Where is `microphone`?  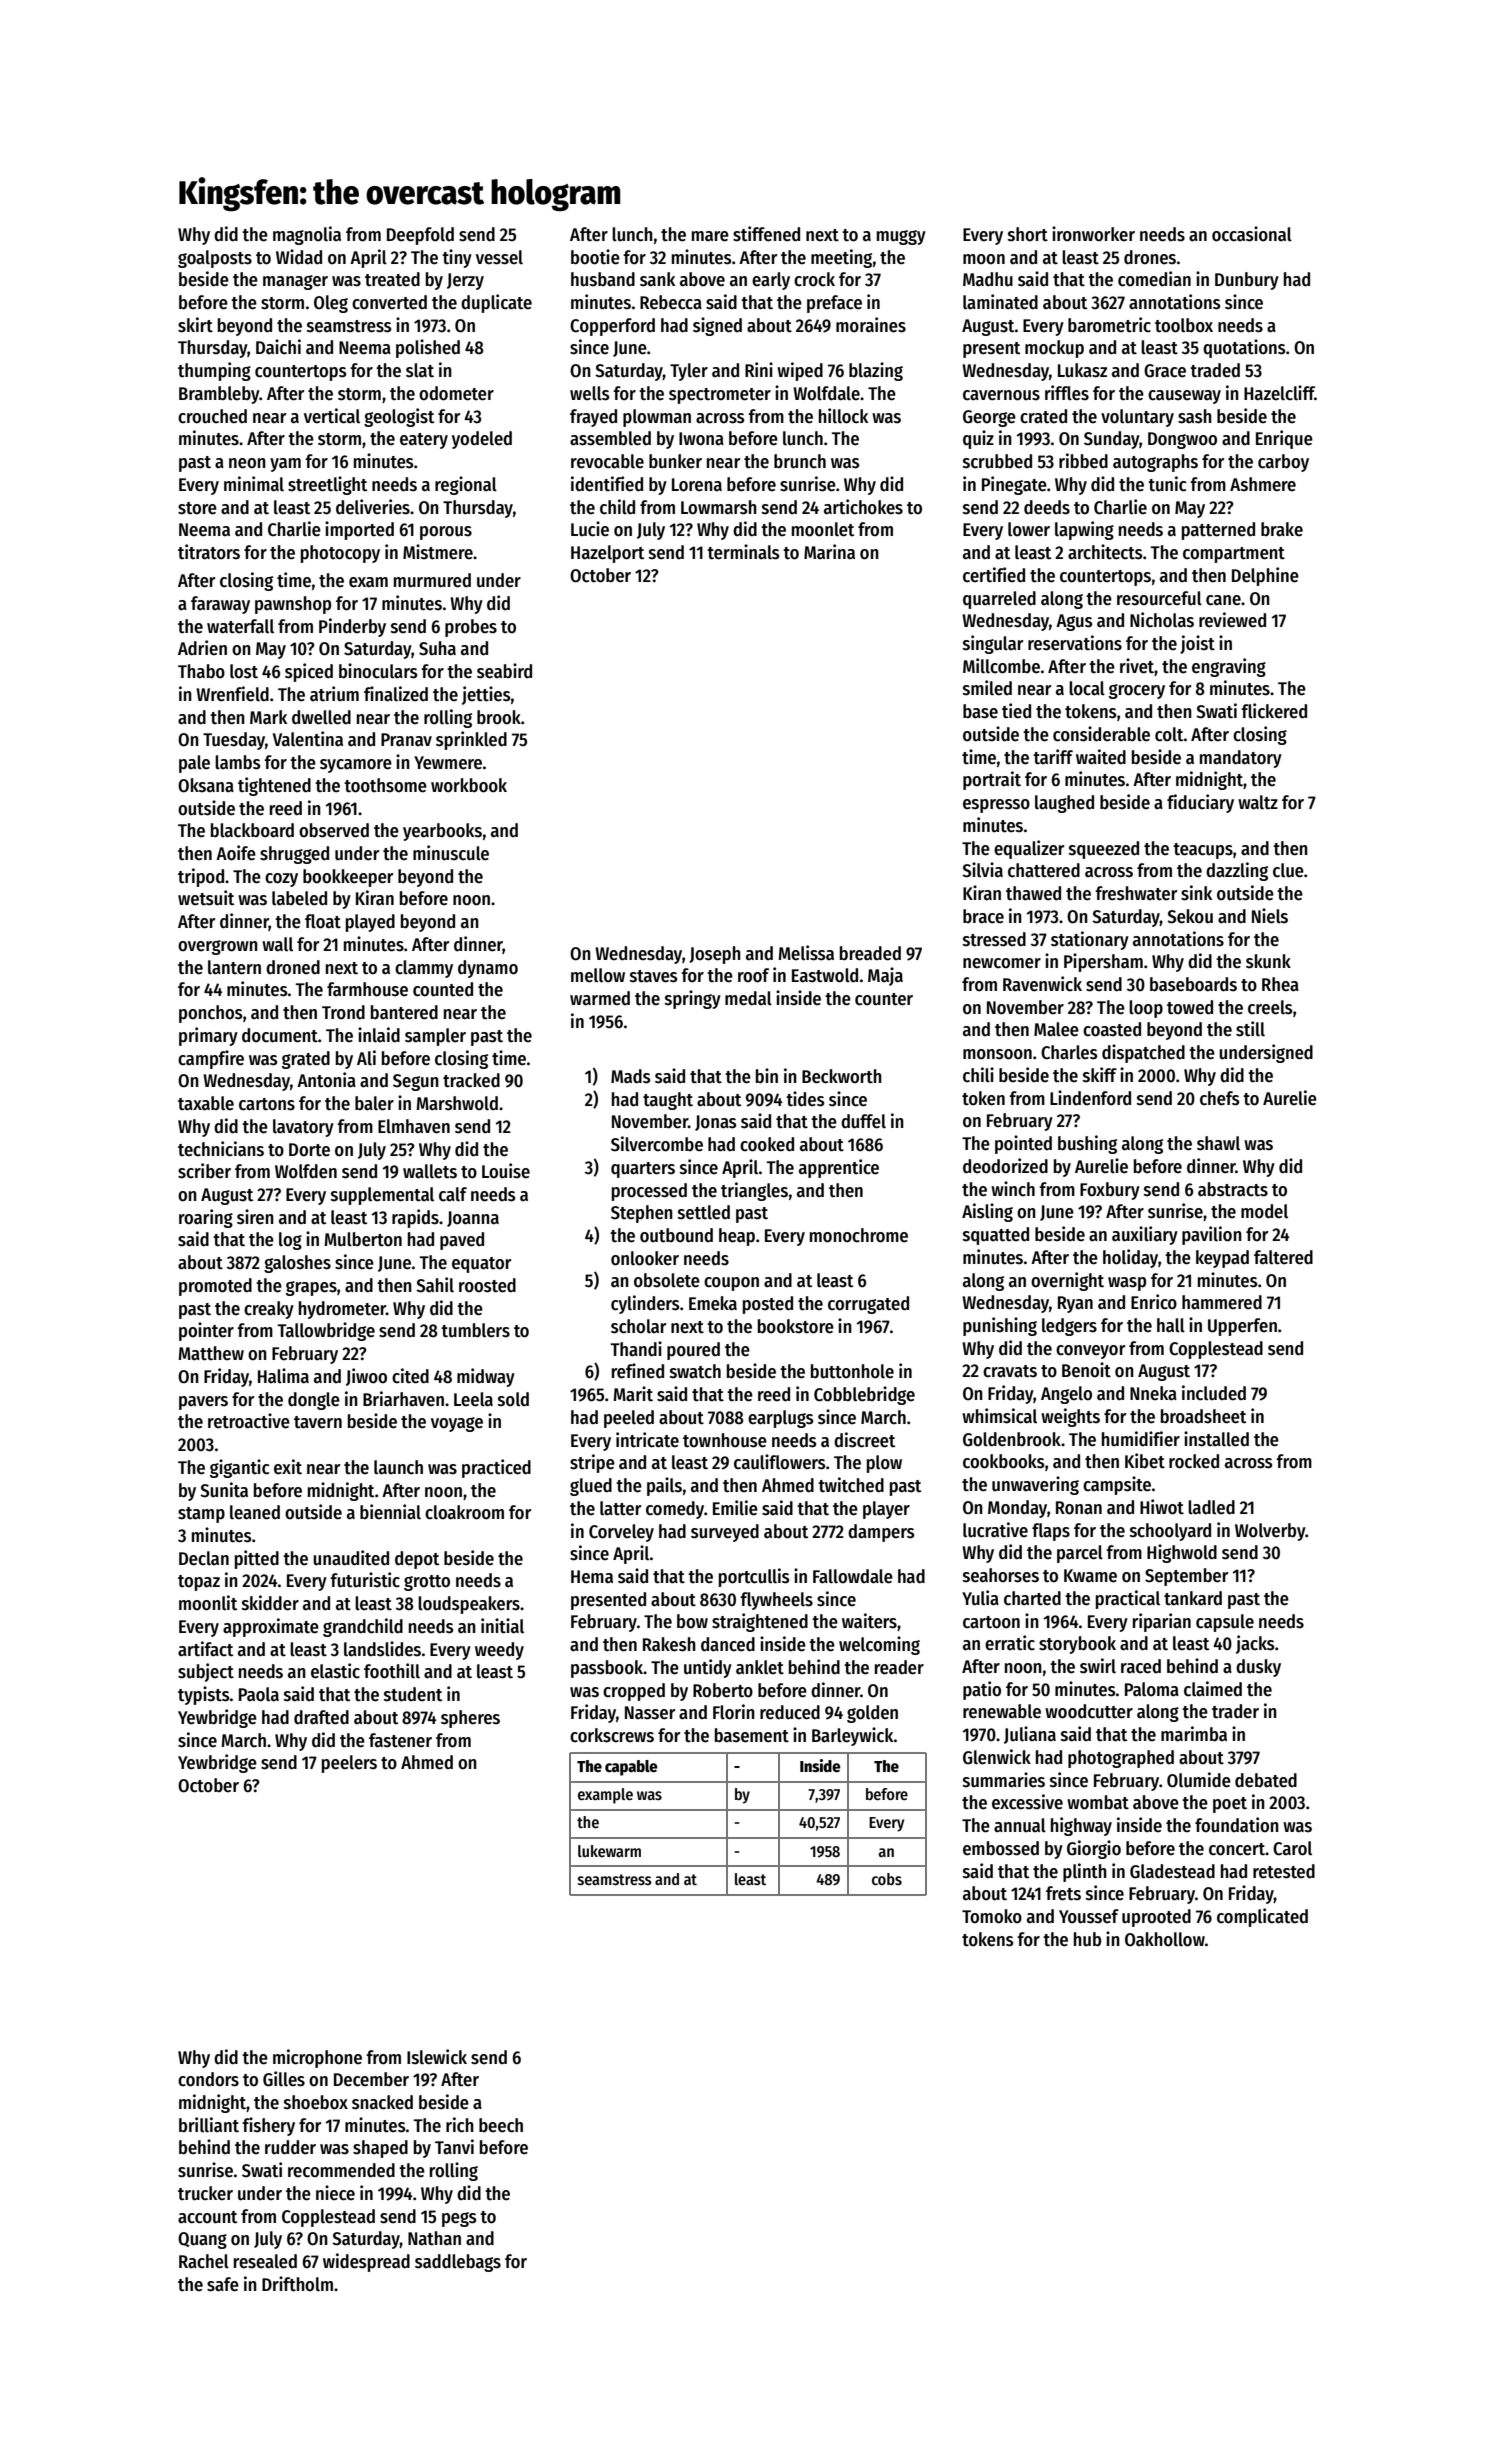 microphone is located at coordinates (317, 2058).
